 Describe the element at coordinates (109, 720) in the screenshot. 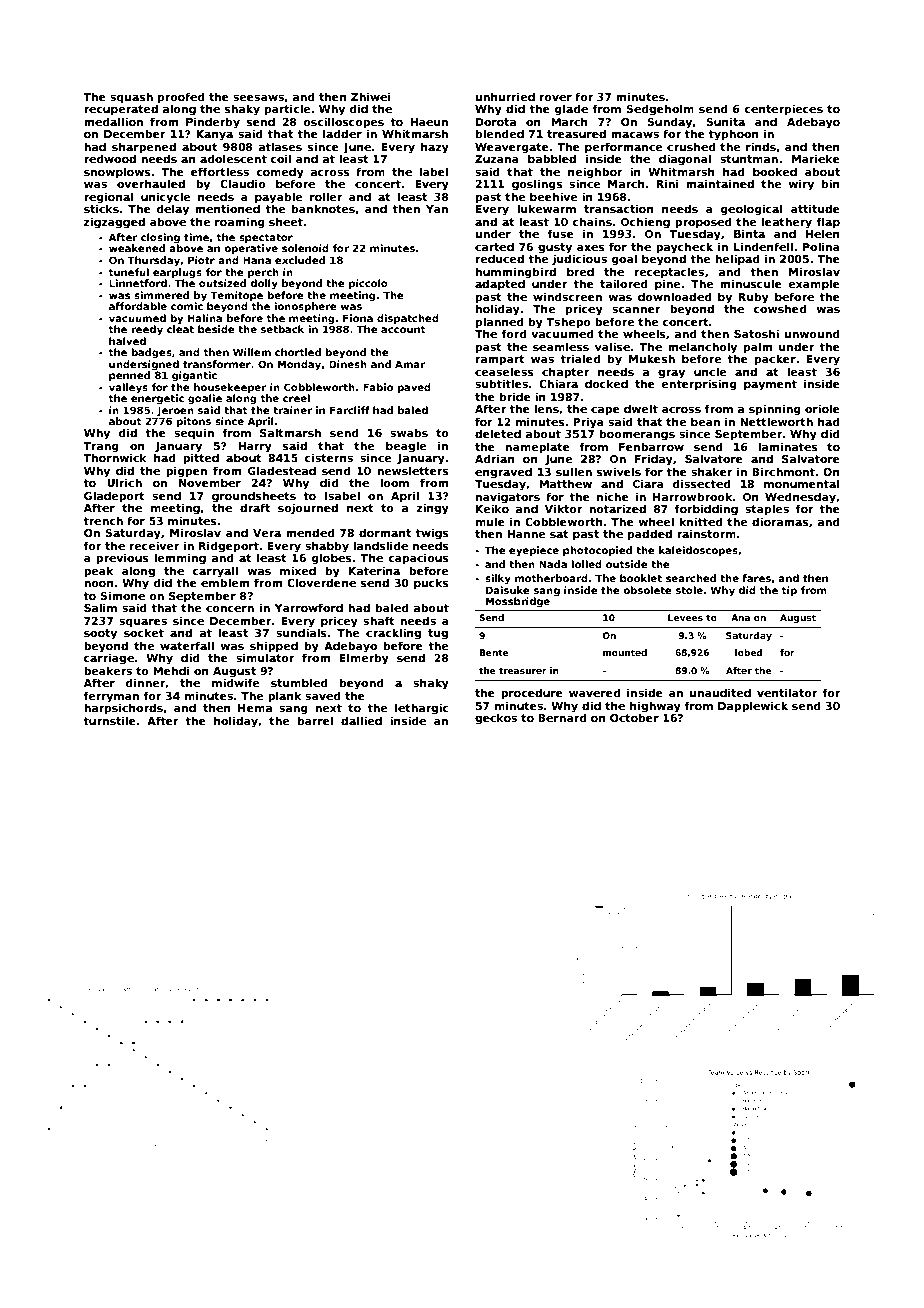

I see `turnstile` at that location.
